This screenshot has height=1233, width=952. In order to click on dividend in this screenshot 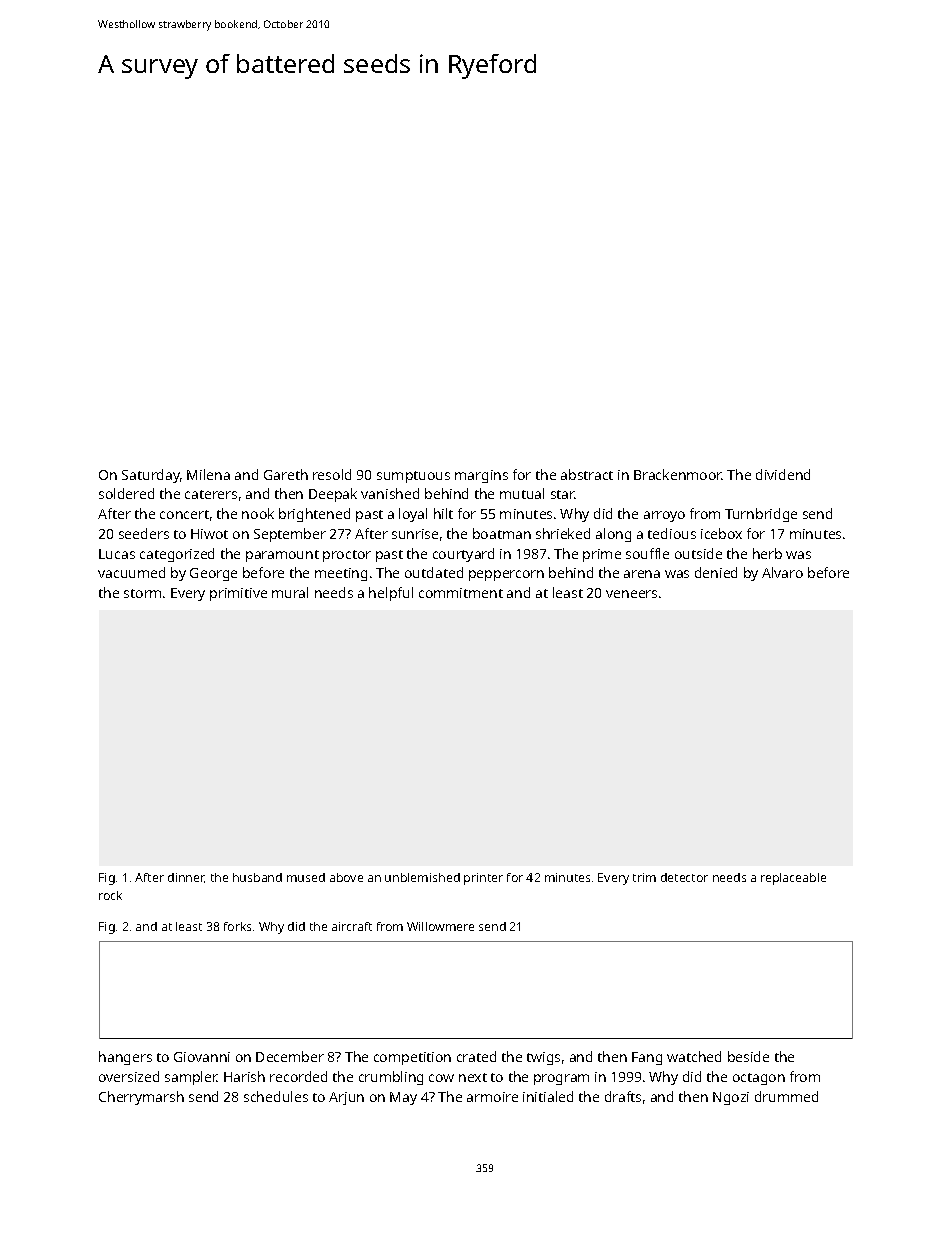, I will do `click(783, 474)`.
